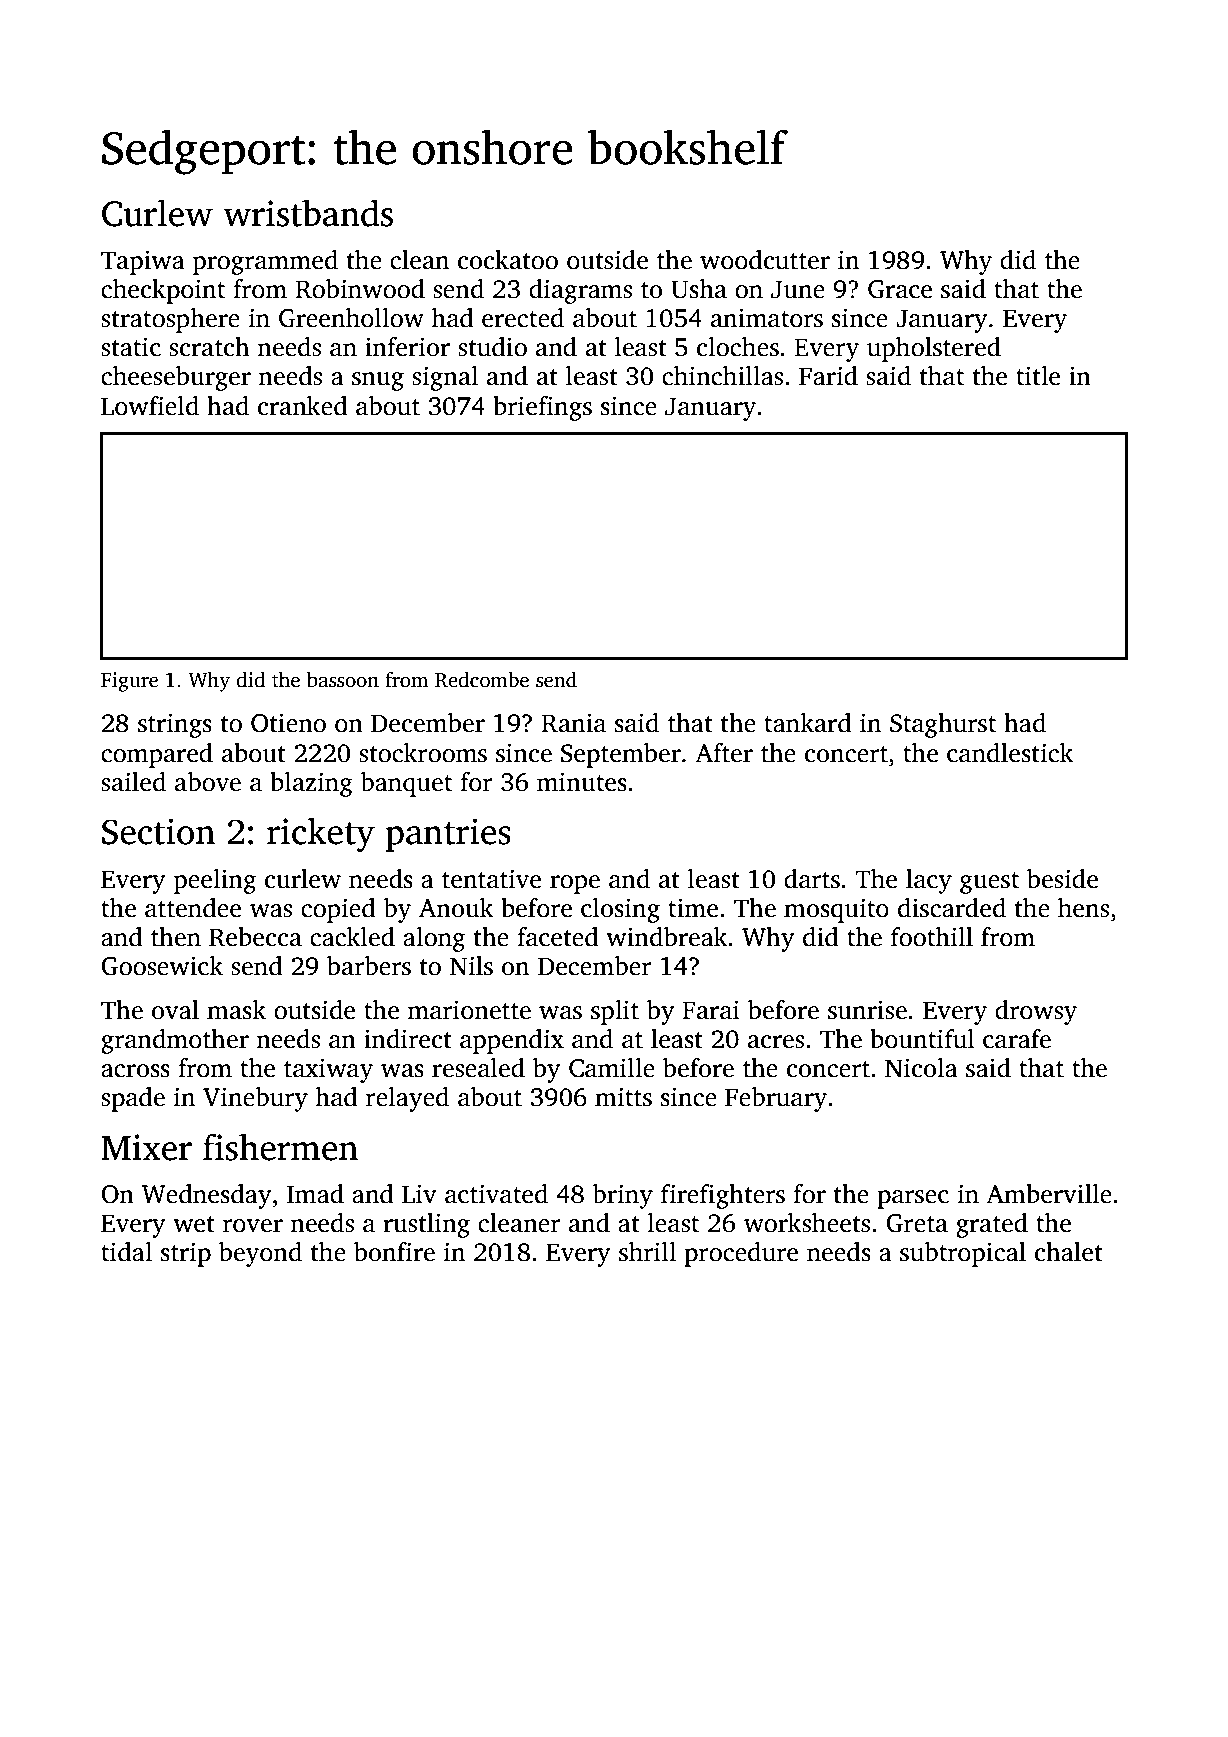 This document has width=1228, height=1737. Describe the element at coordinates (150, 406) in the document. I see `Lowfield` at that location.
